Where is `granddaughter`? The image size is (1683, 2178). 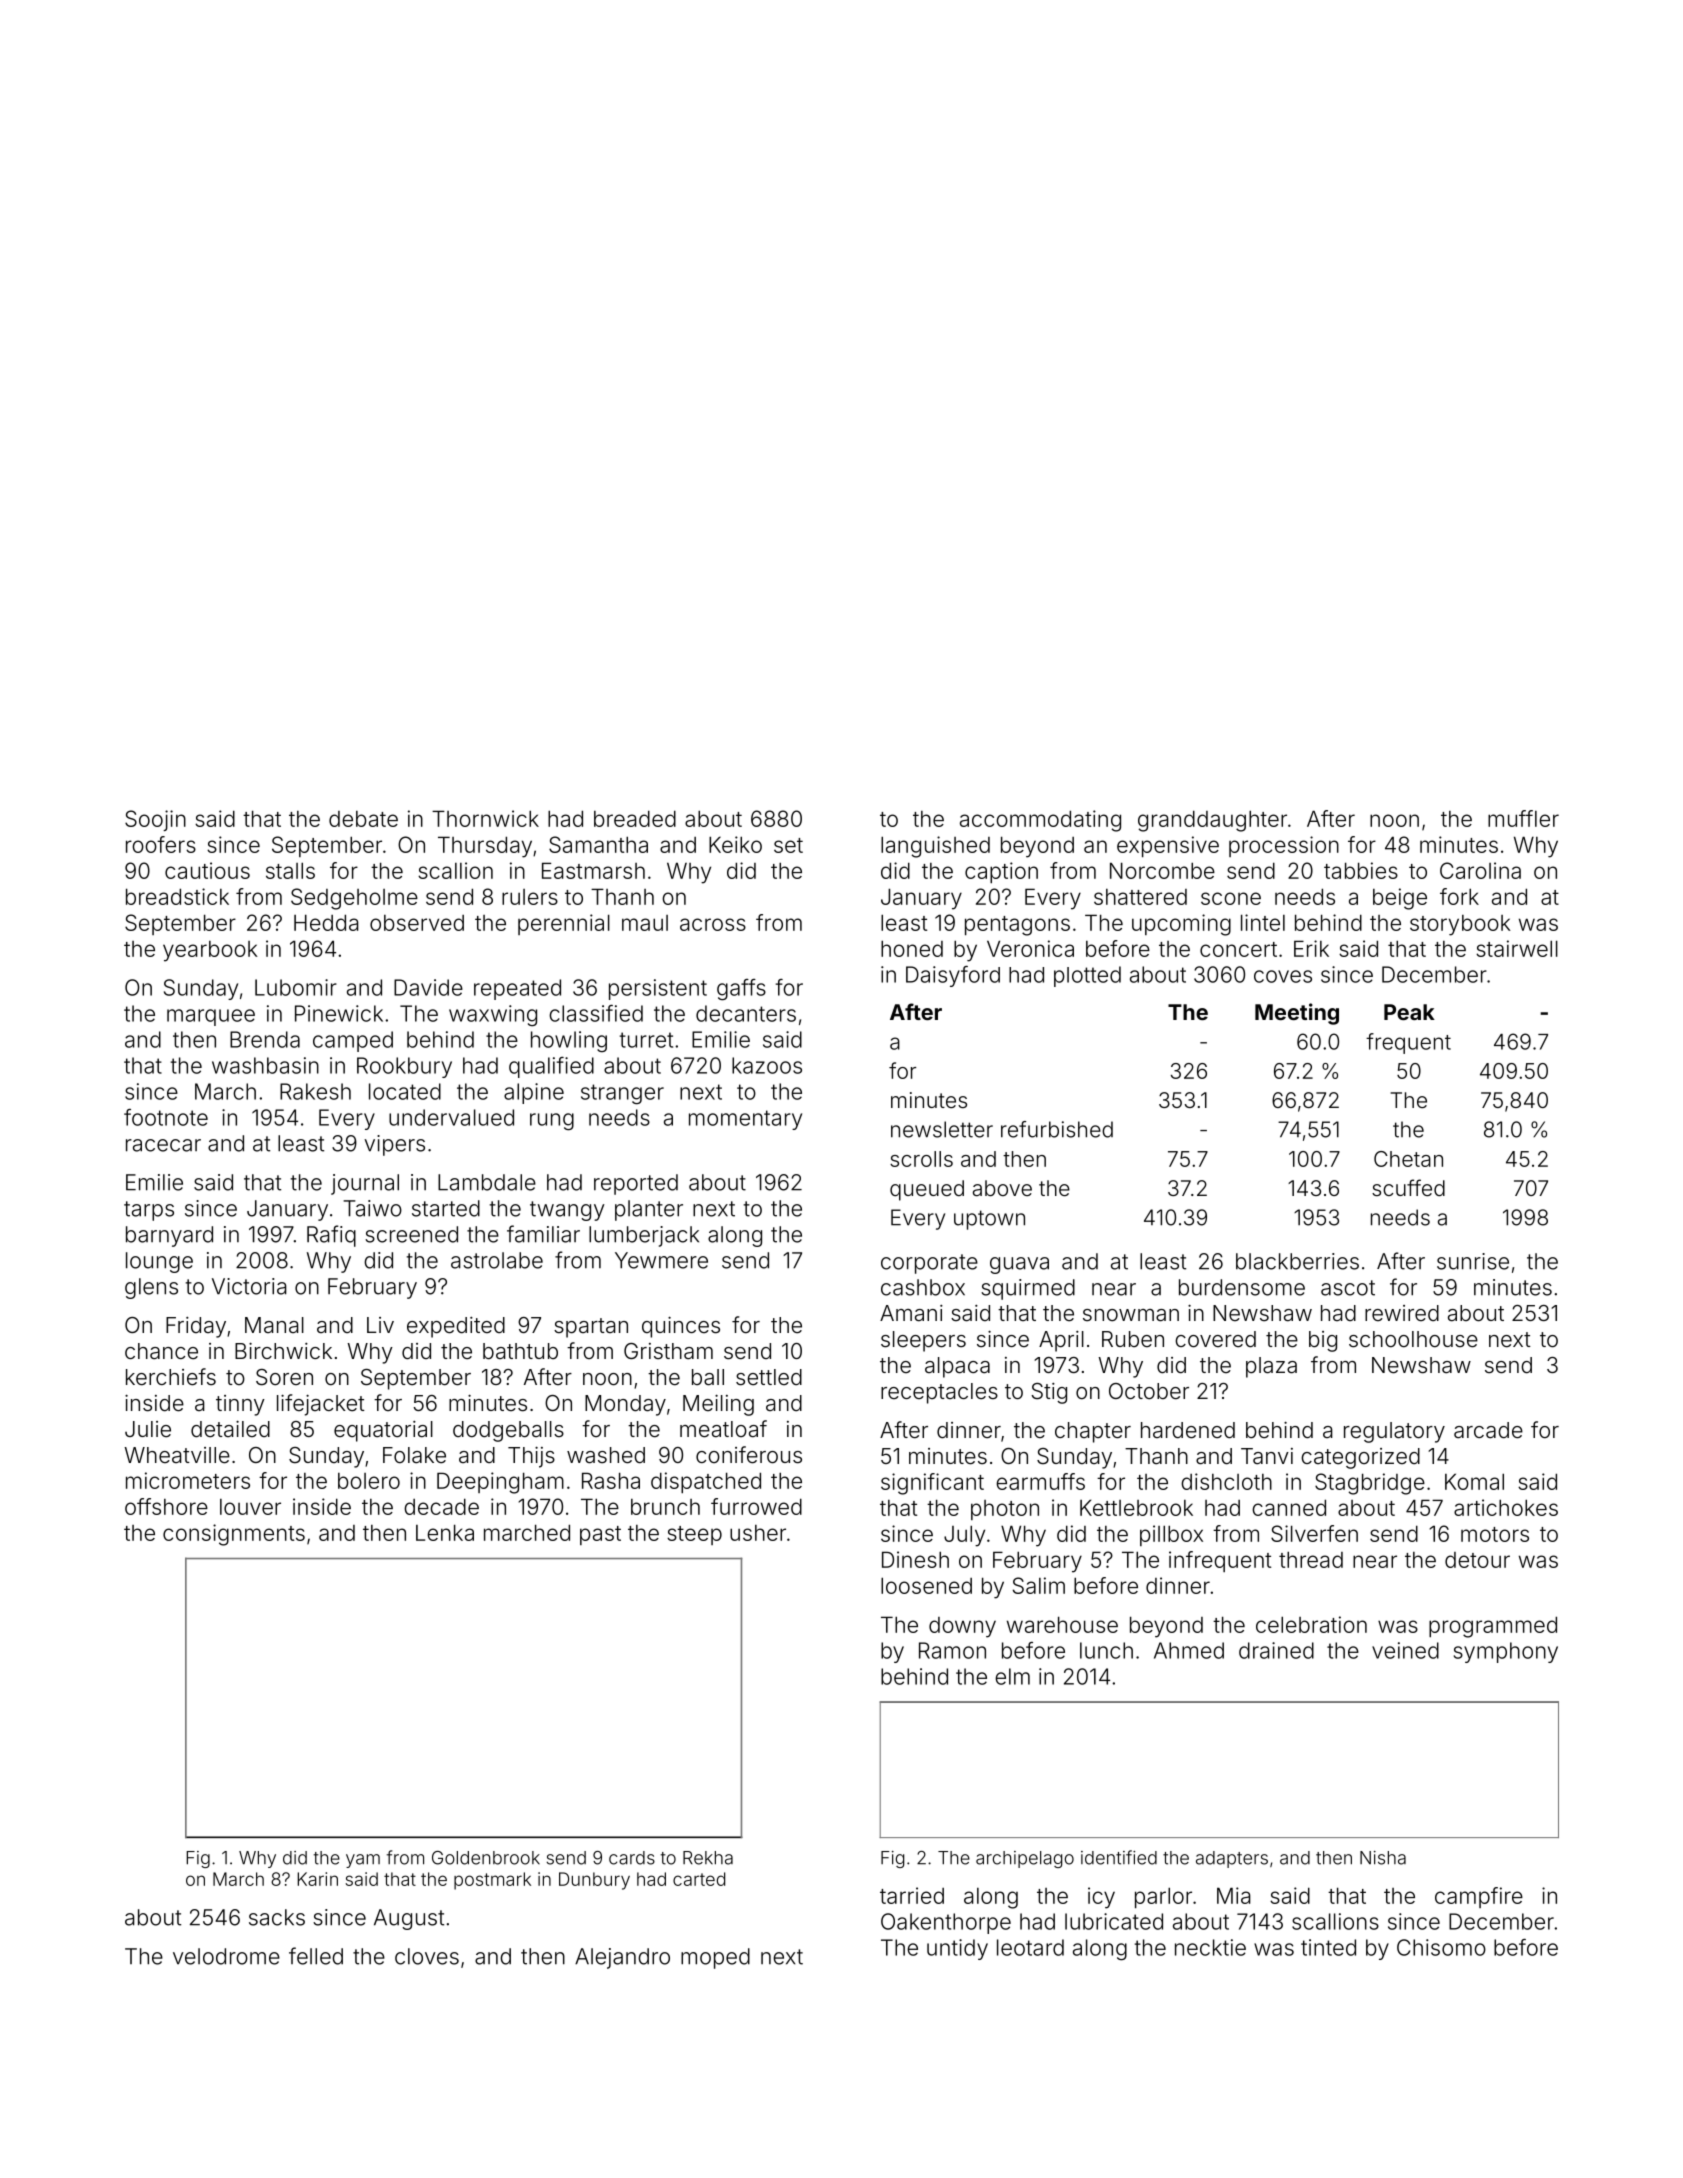
granddaughter is located at coordinates (1212, 821).
